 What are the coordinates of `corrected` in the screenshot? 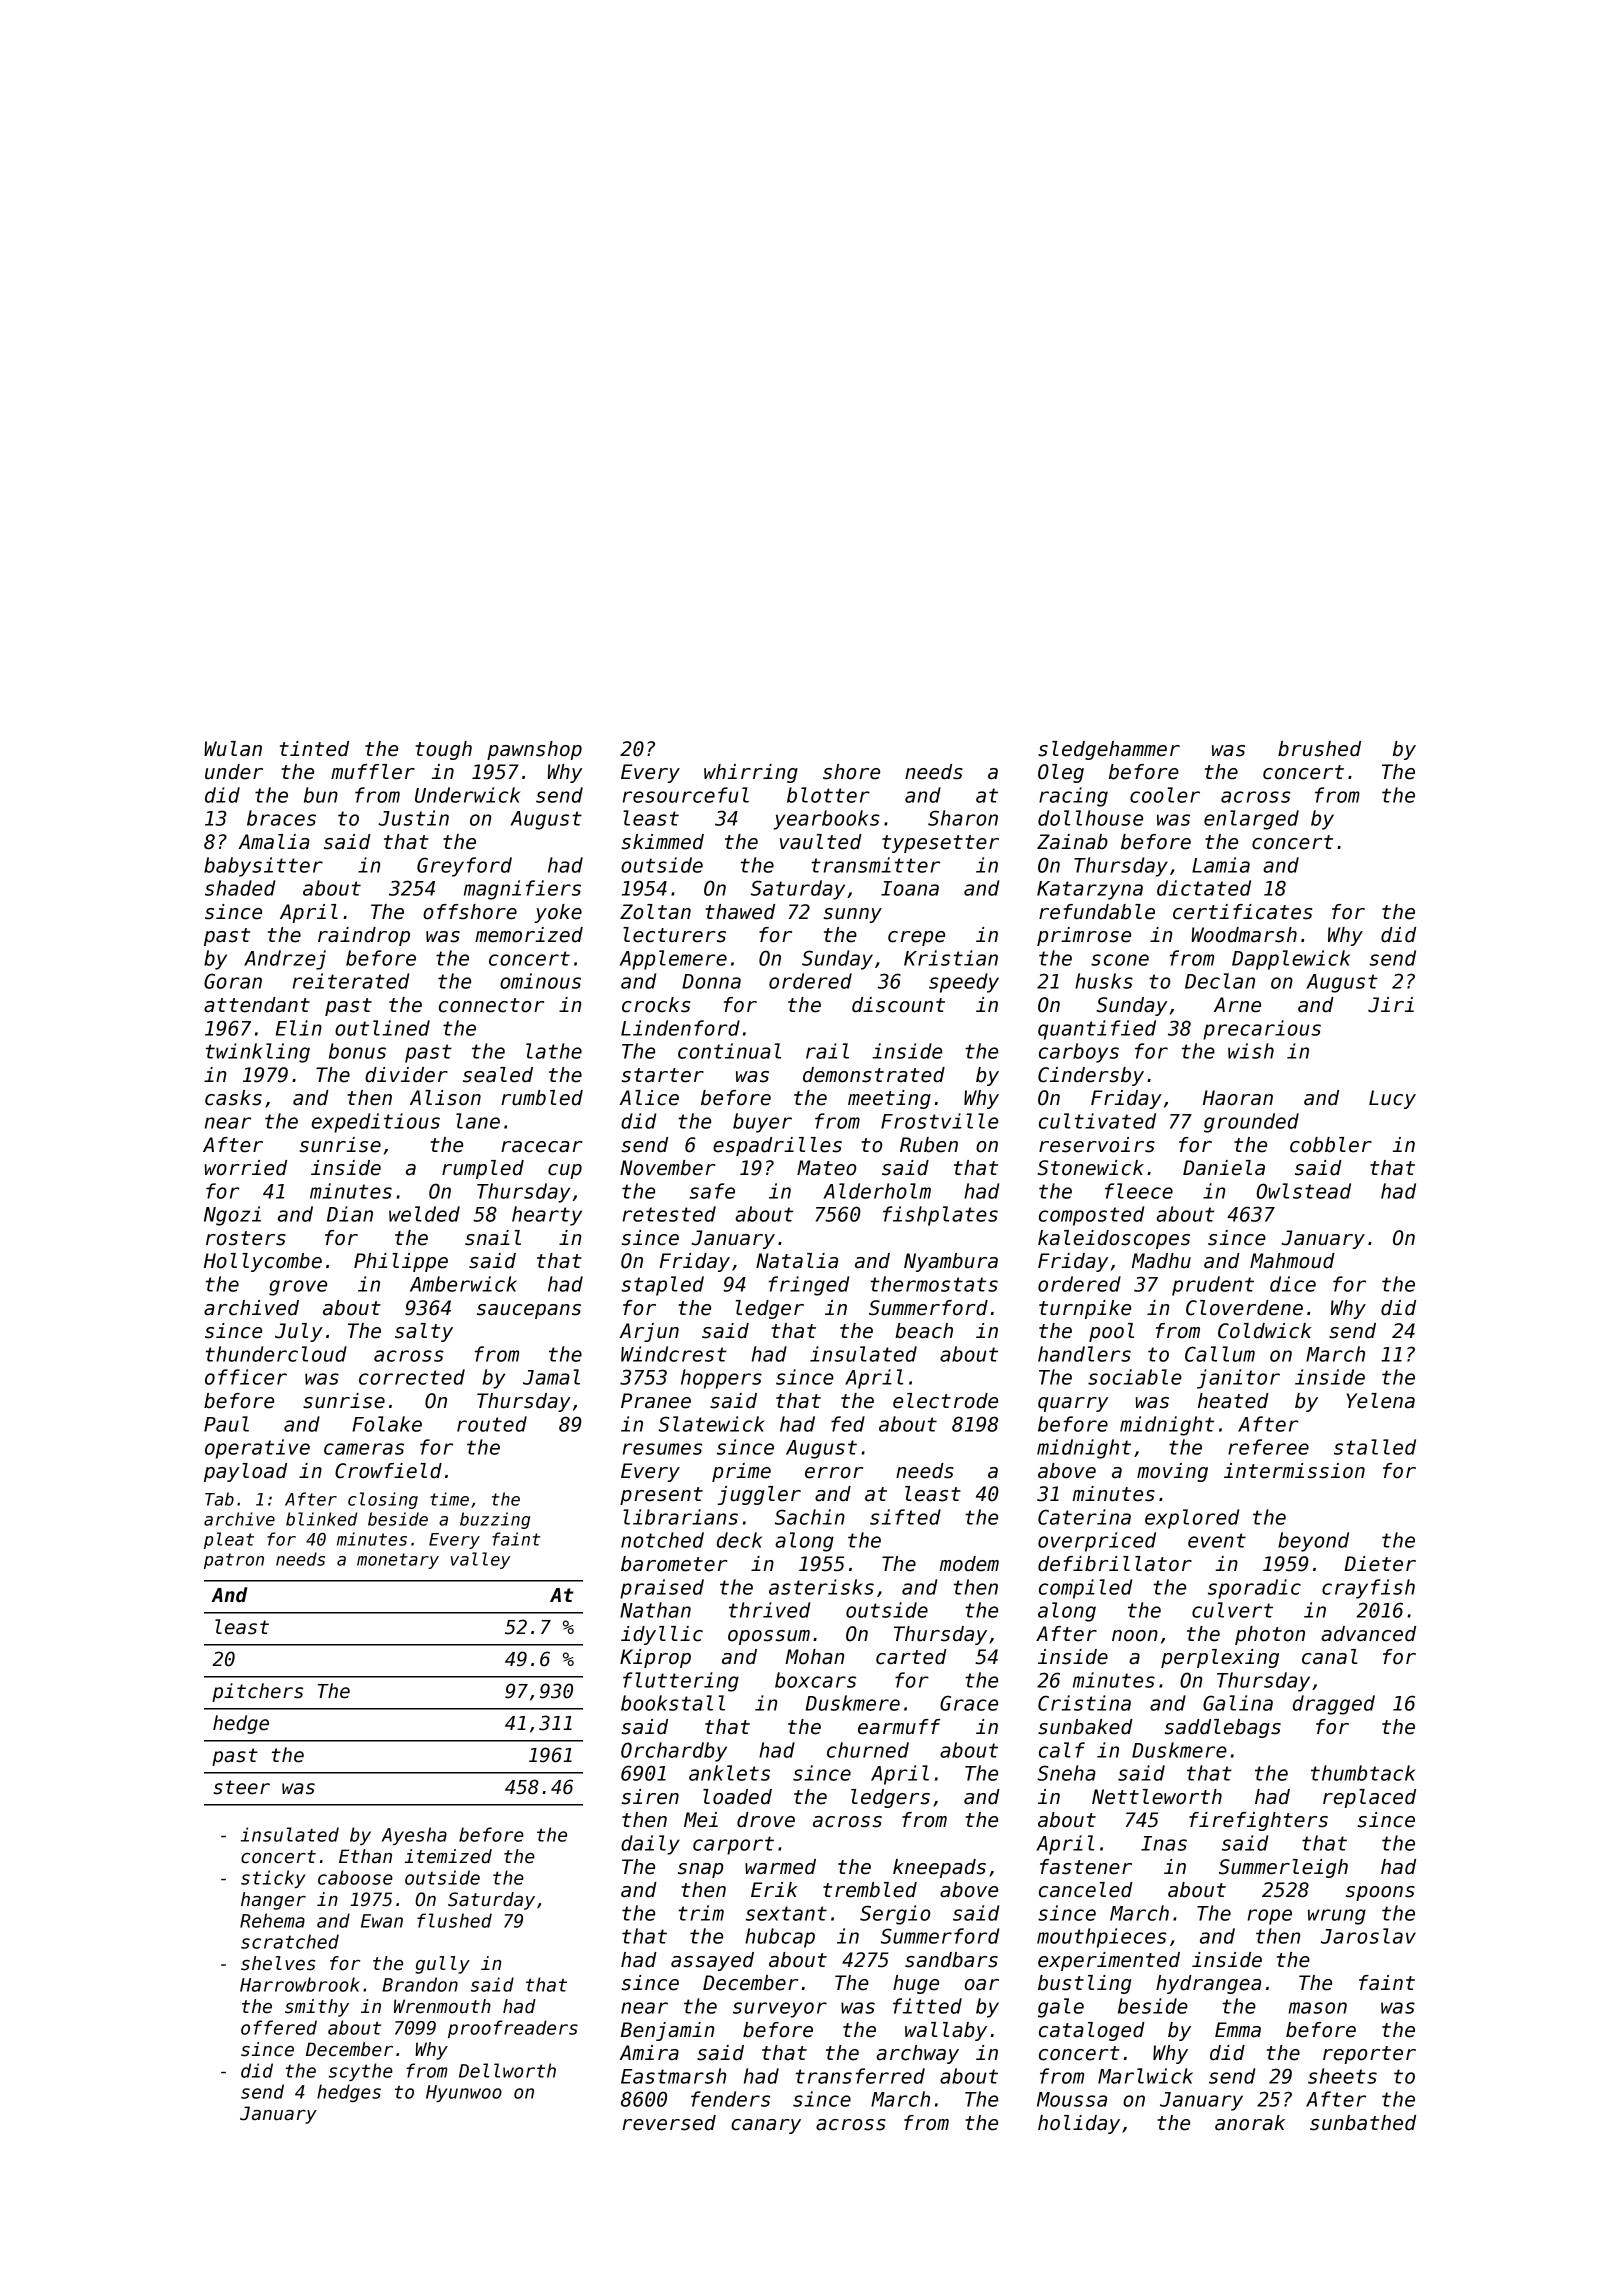 It's located at (412, 1377).
